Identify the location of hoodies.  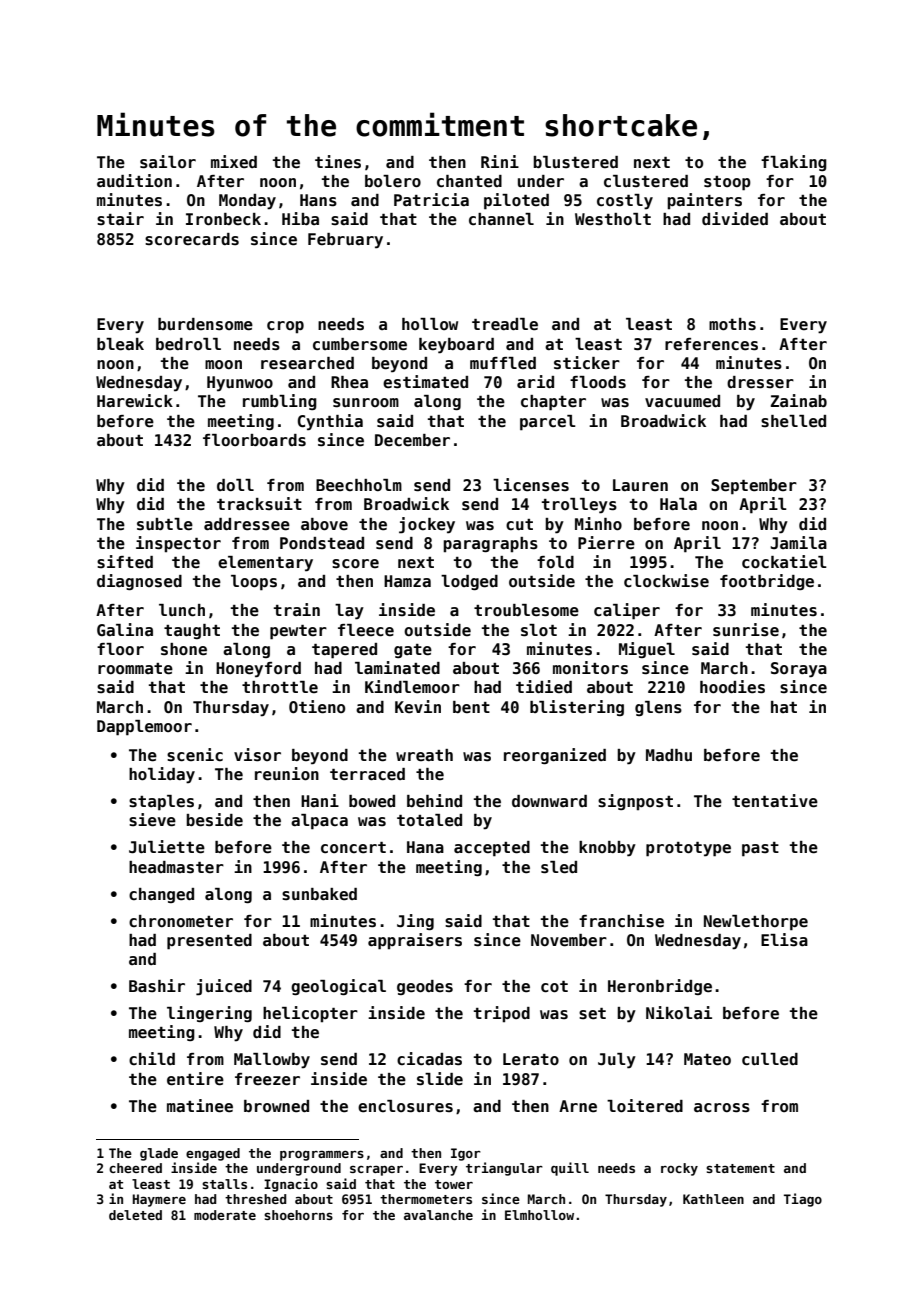
(732, 687).
